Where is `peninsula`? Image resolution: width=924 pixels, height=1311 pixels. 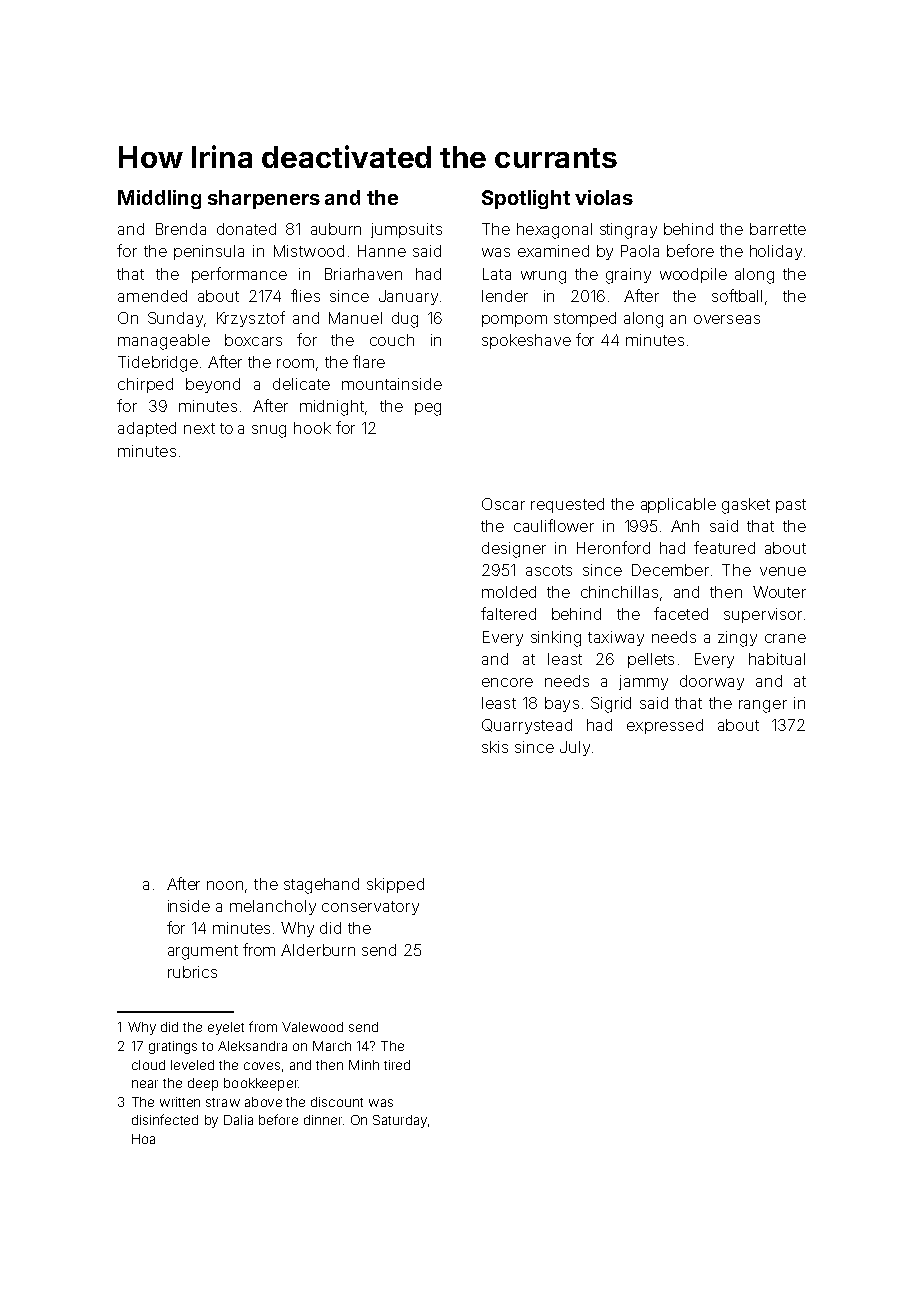
peninsula is located at coordinates (209, 252).
